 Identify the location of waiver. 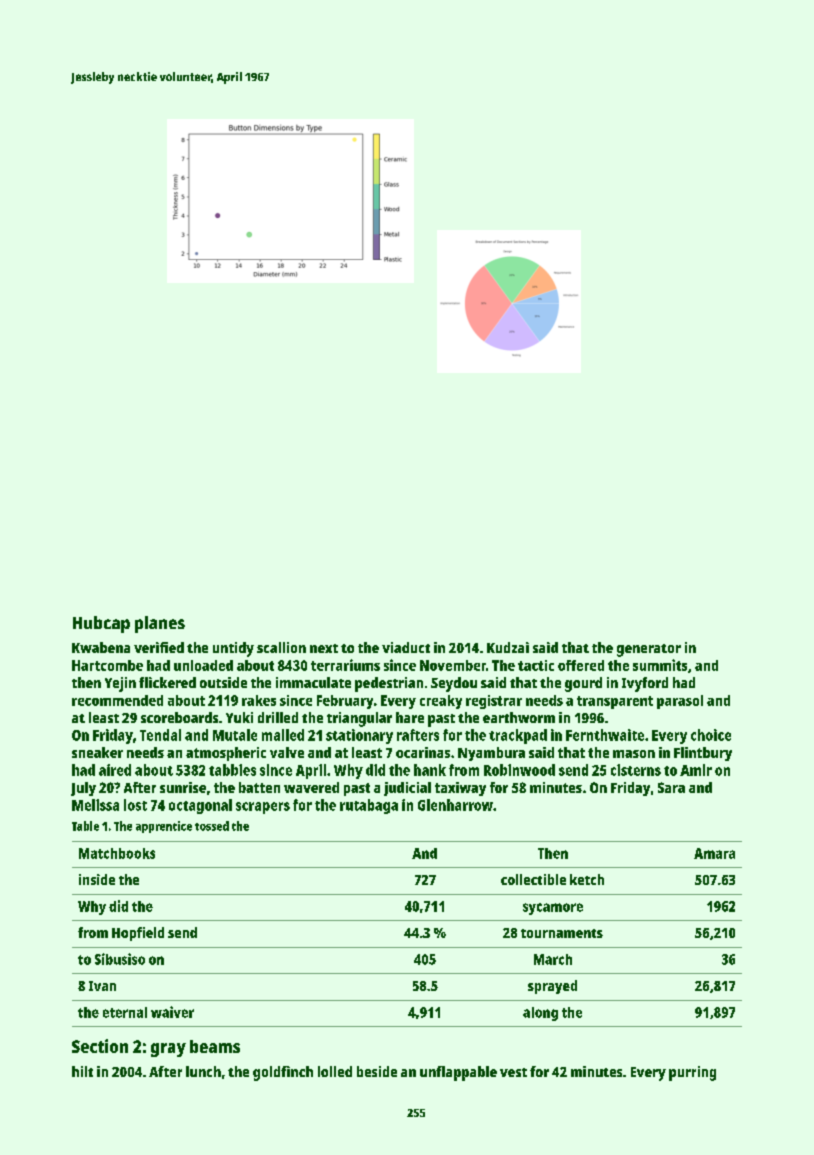
(172, 1012).
